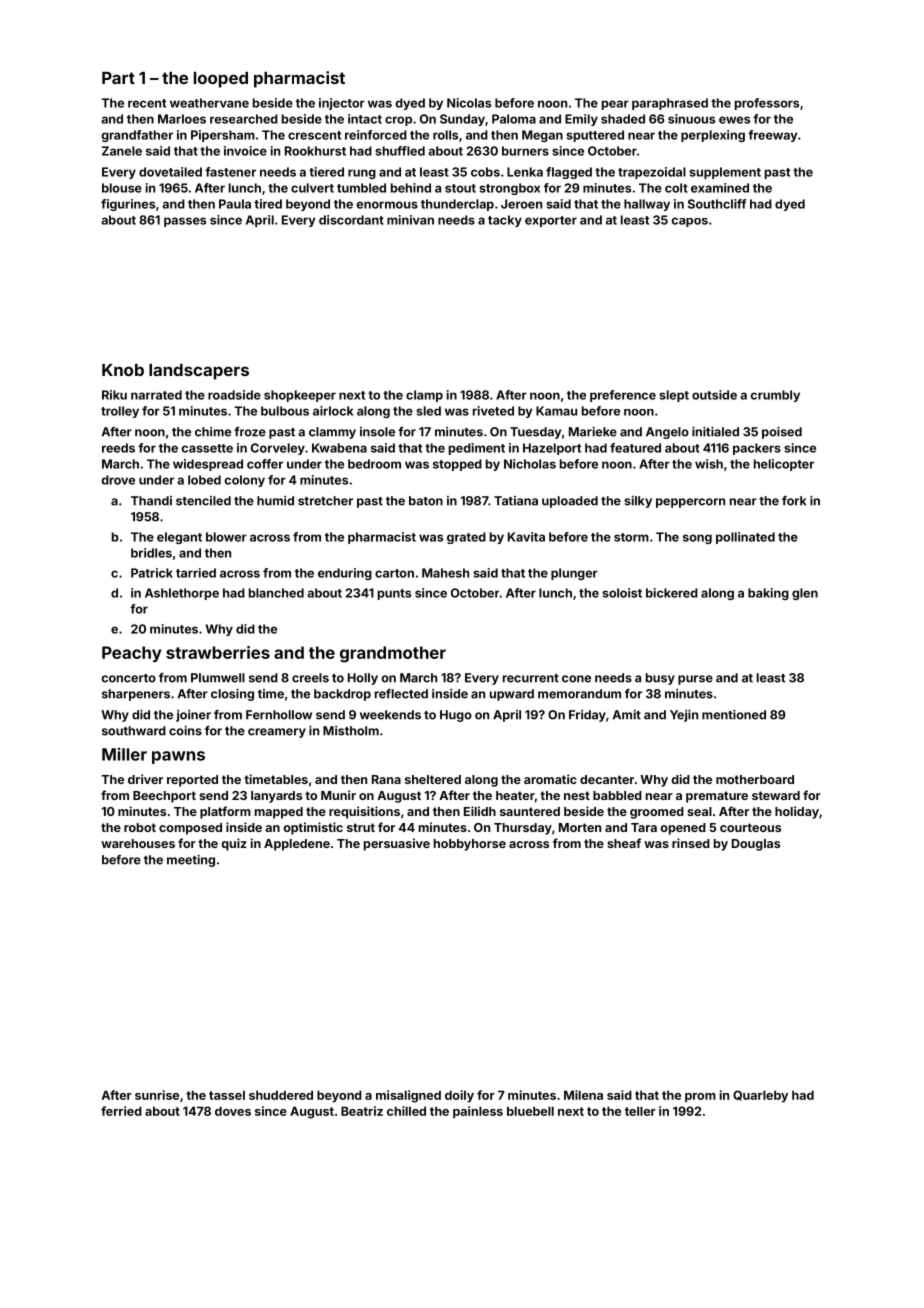 The image size is (924, 1308). Describe the element at coordinates (470, 845) in the document. I see `hobbyhorse` at that location.
